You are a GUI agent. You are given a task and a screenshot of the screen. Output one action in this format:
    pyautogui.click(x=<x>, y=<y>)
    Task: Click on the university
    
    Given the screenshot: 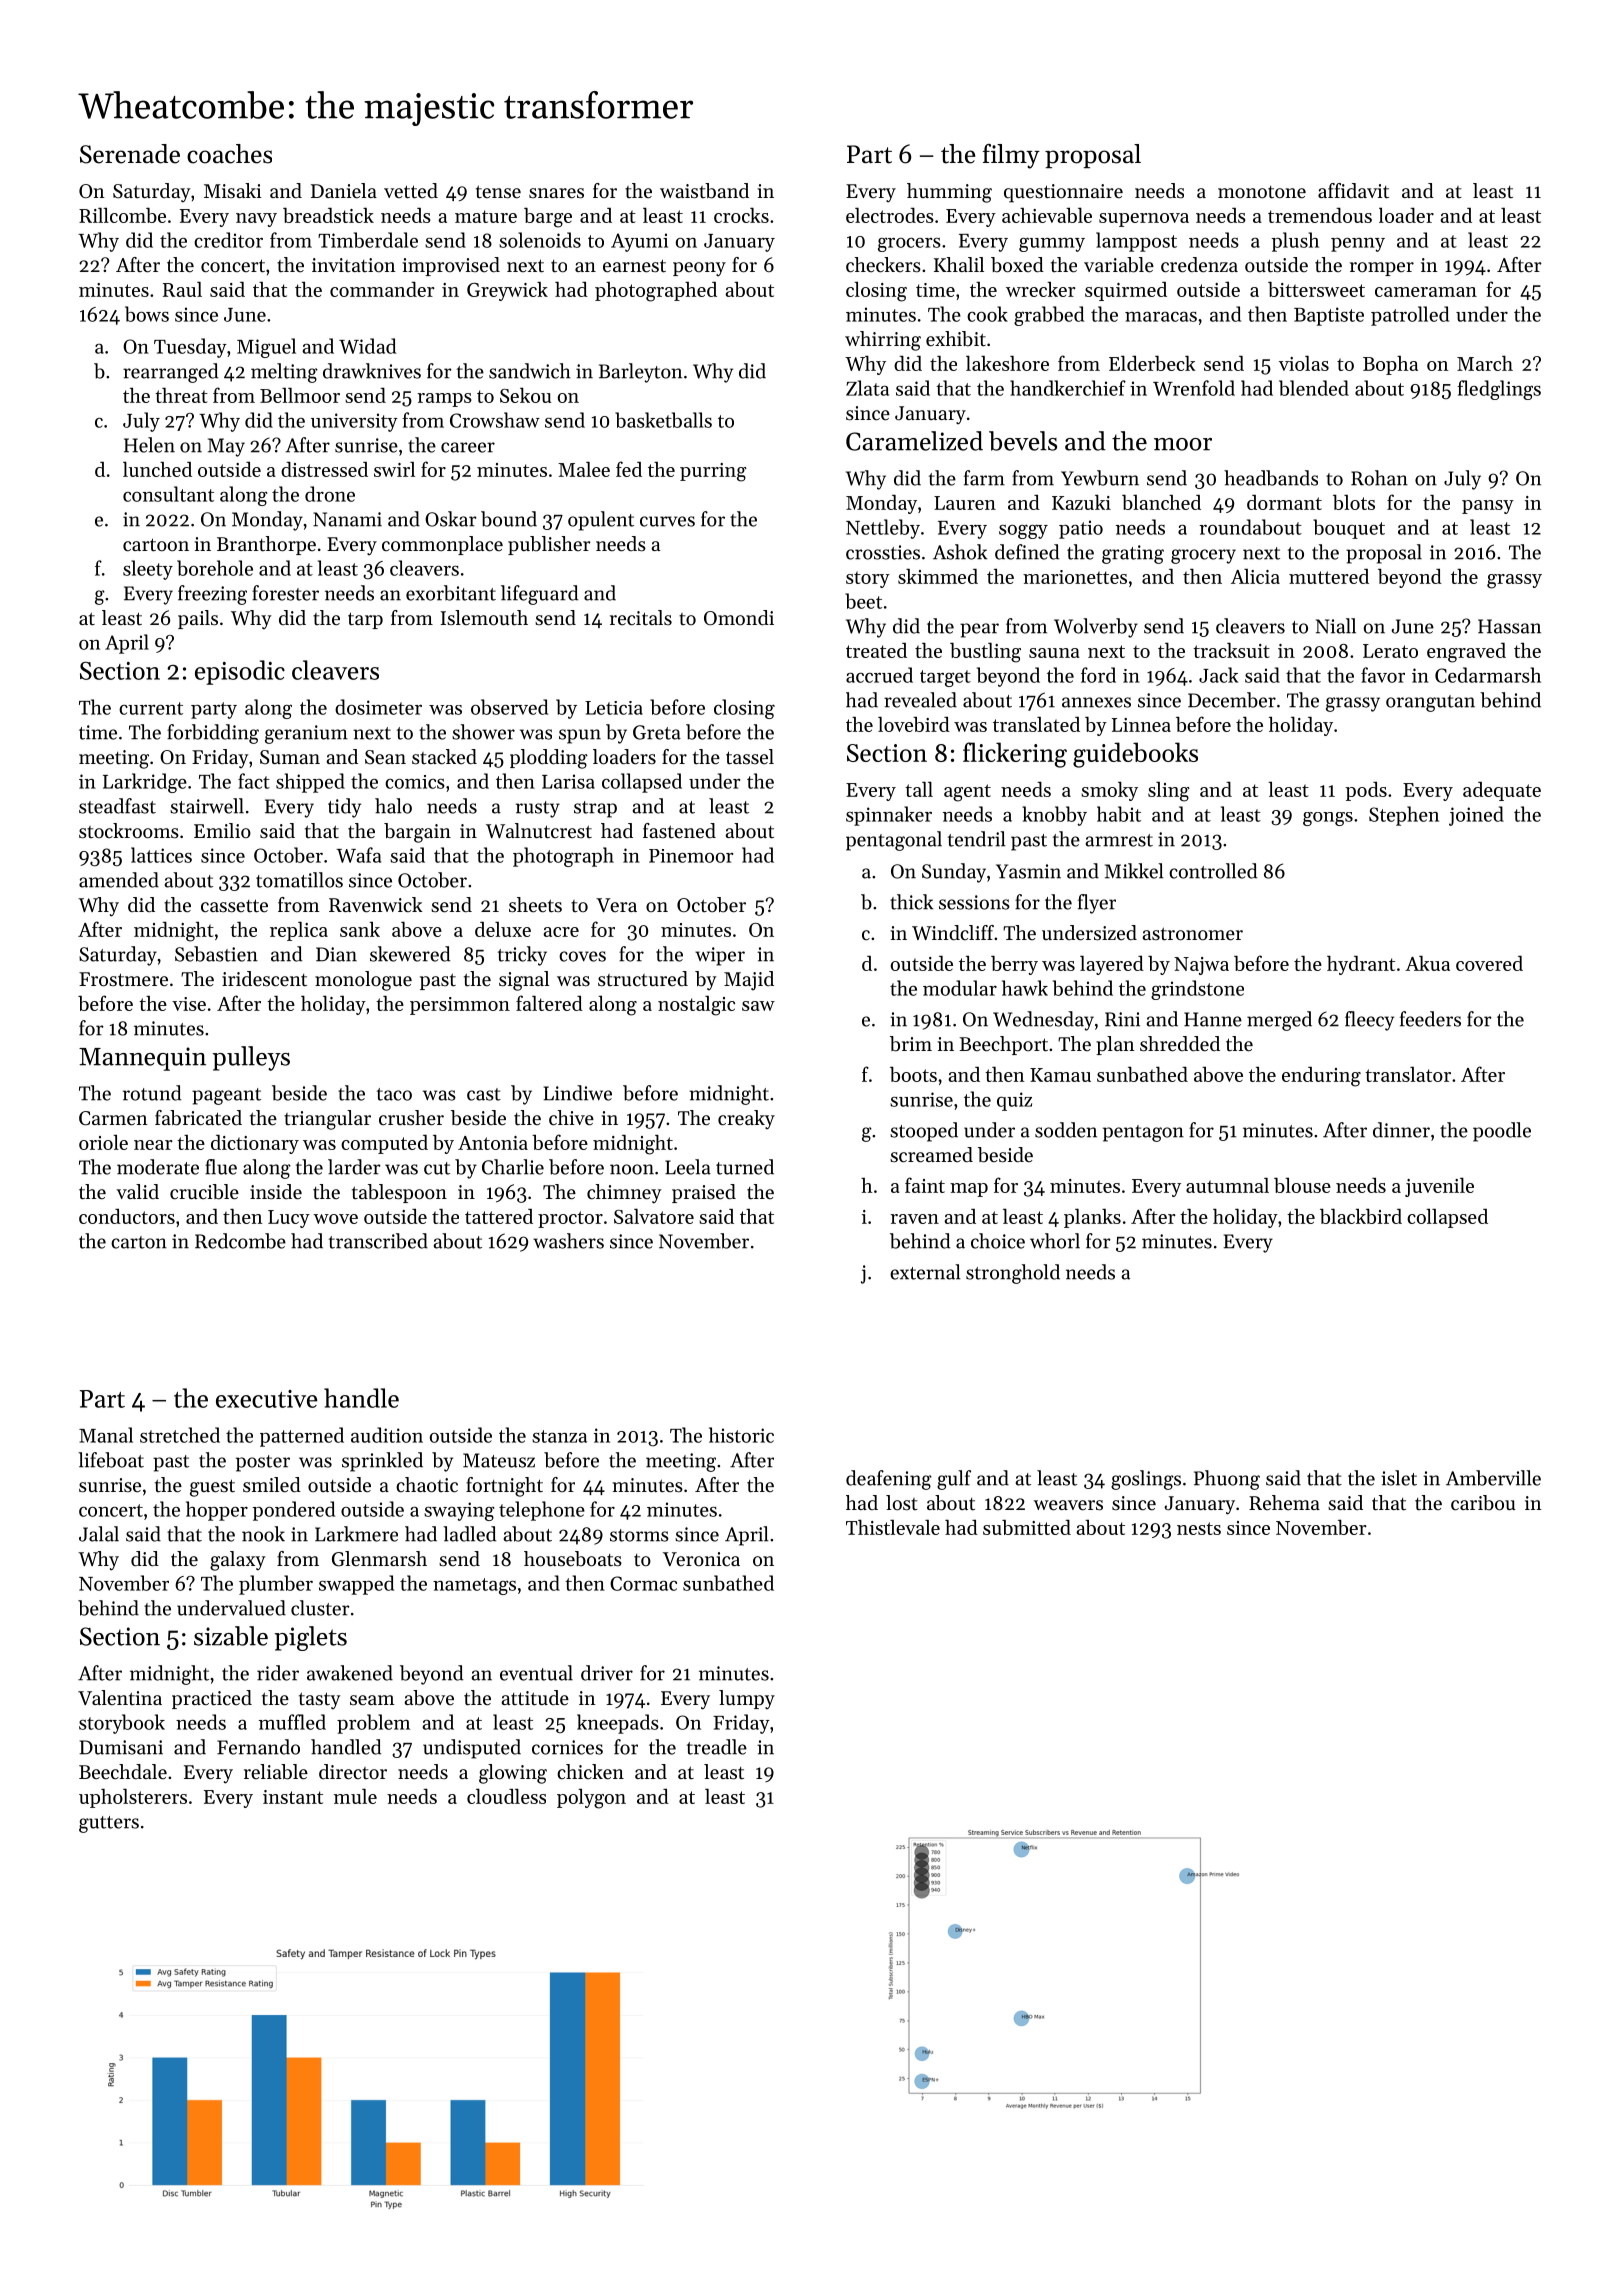 What is the action you would take?
    pyautogui.click(x=354, y=422)
